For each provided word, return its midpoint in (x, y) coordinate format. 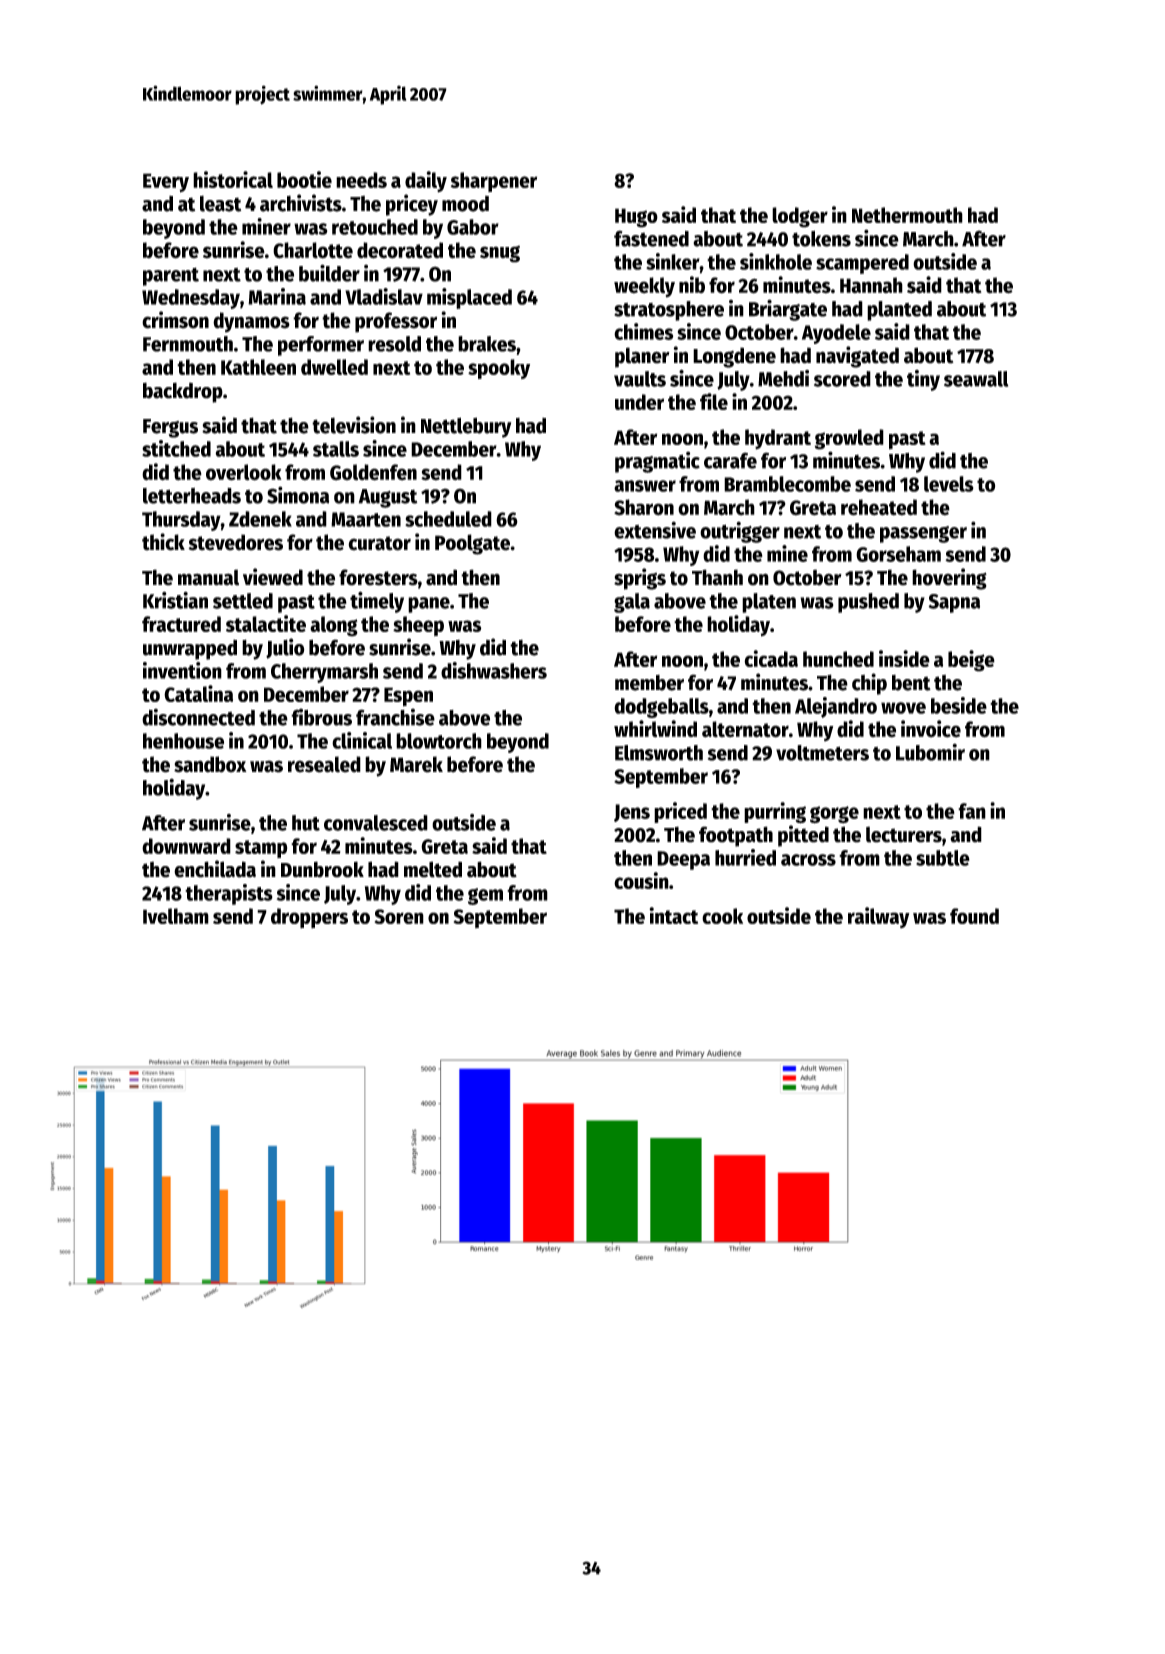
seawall (976, 379)
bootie (304, 179)
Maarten (366, 519)
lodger (800, 217)
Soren (399, 916)
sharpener (494, 182)
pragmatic (657, 462)
